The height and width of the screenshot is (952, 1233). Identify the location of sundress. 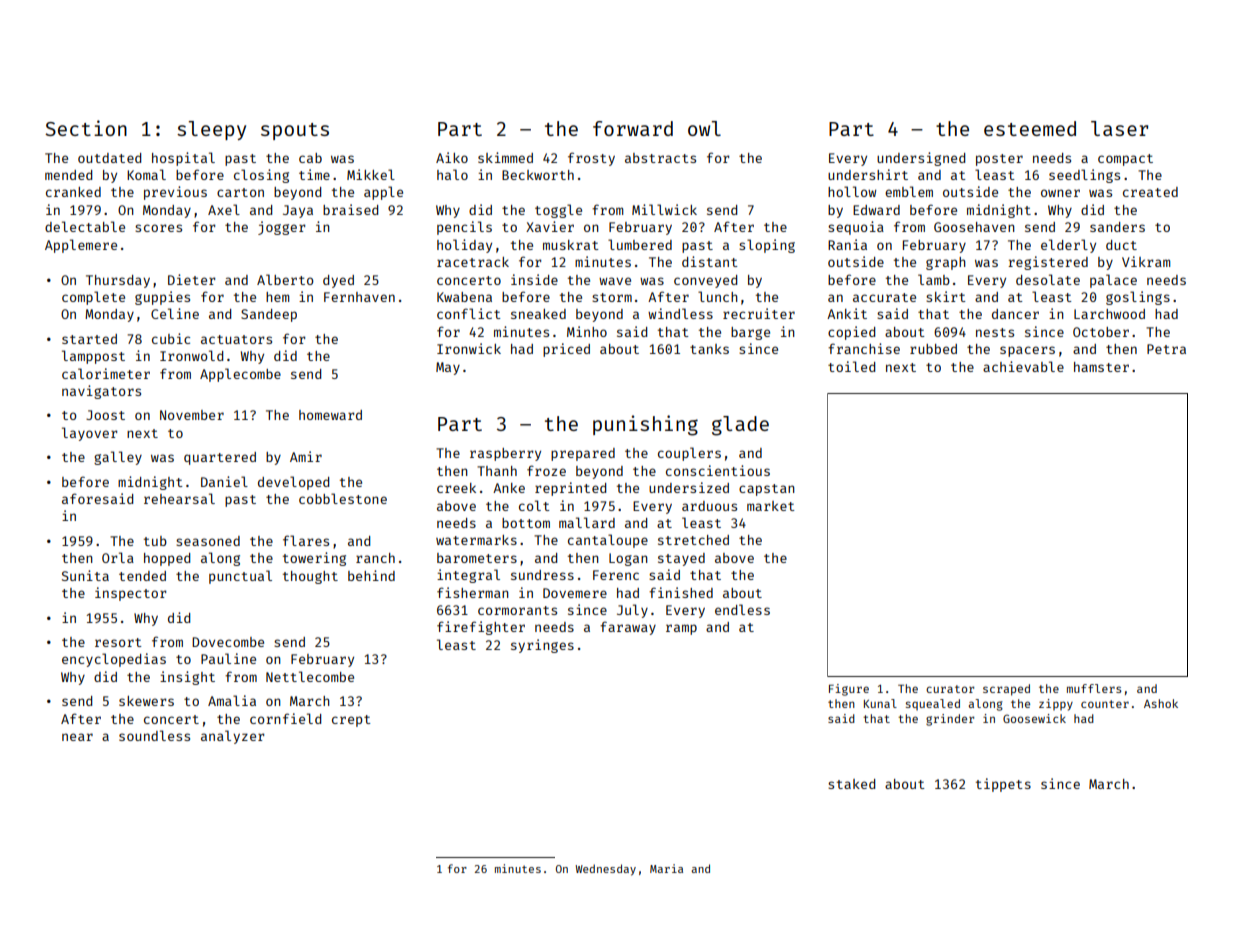
(542, 575).
